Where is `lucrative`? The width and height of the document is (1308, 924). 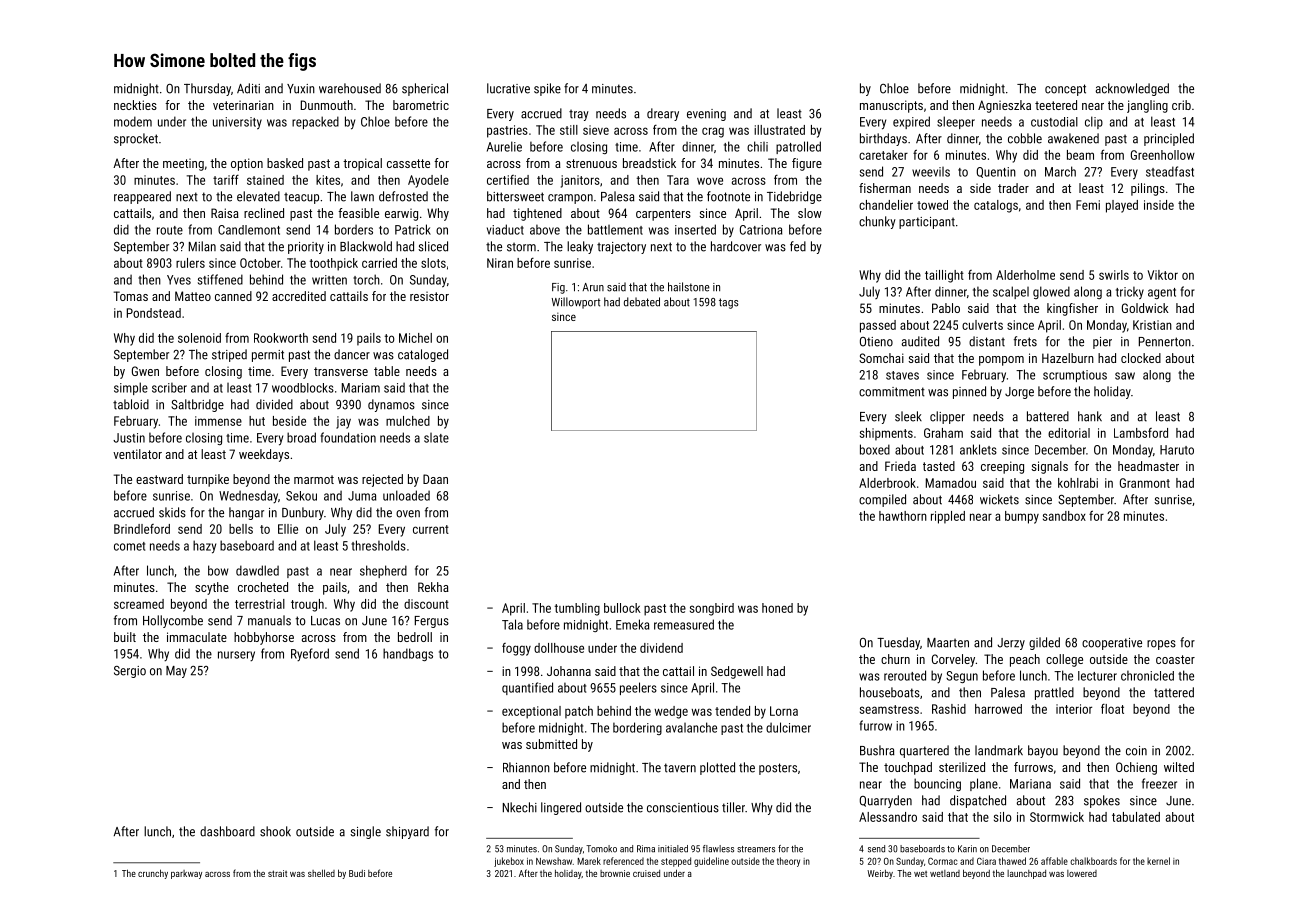
lucrative is located at coordinates (508, 88).
